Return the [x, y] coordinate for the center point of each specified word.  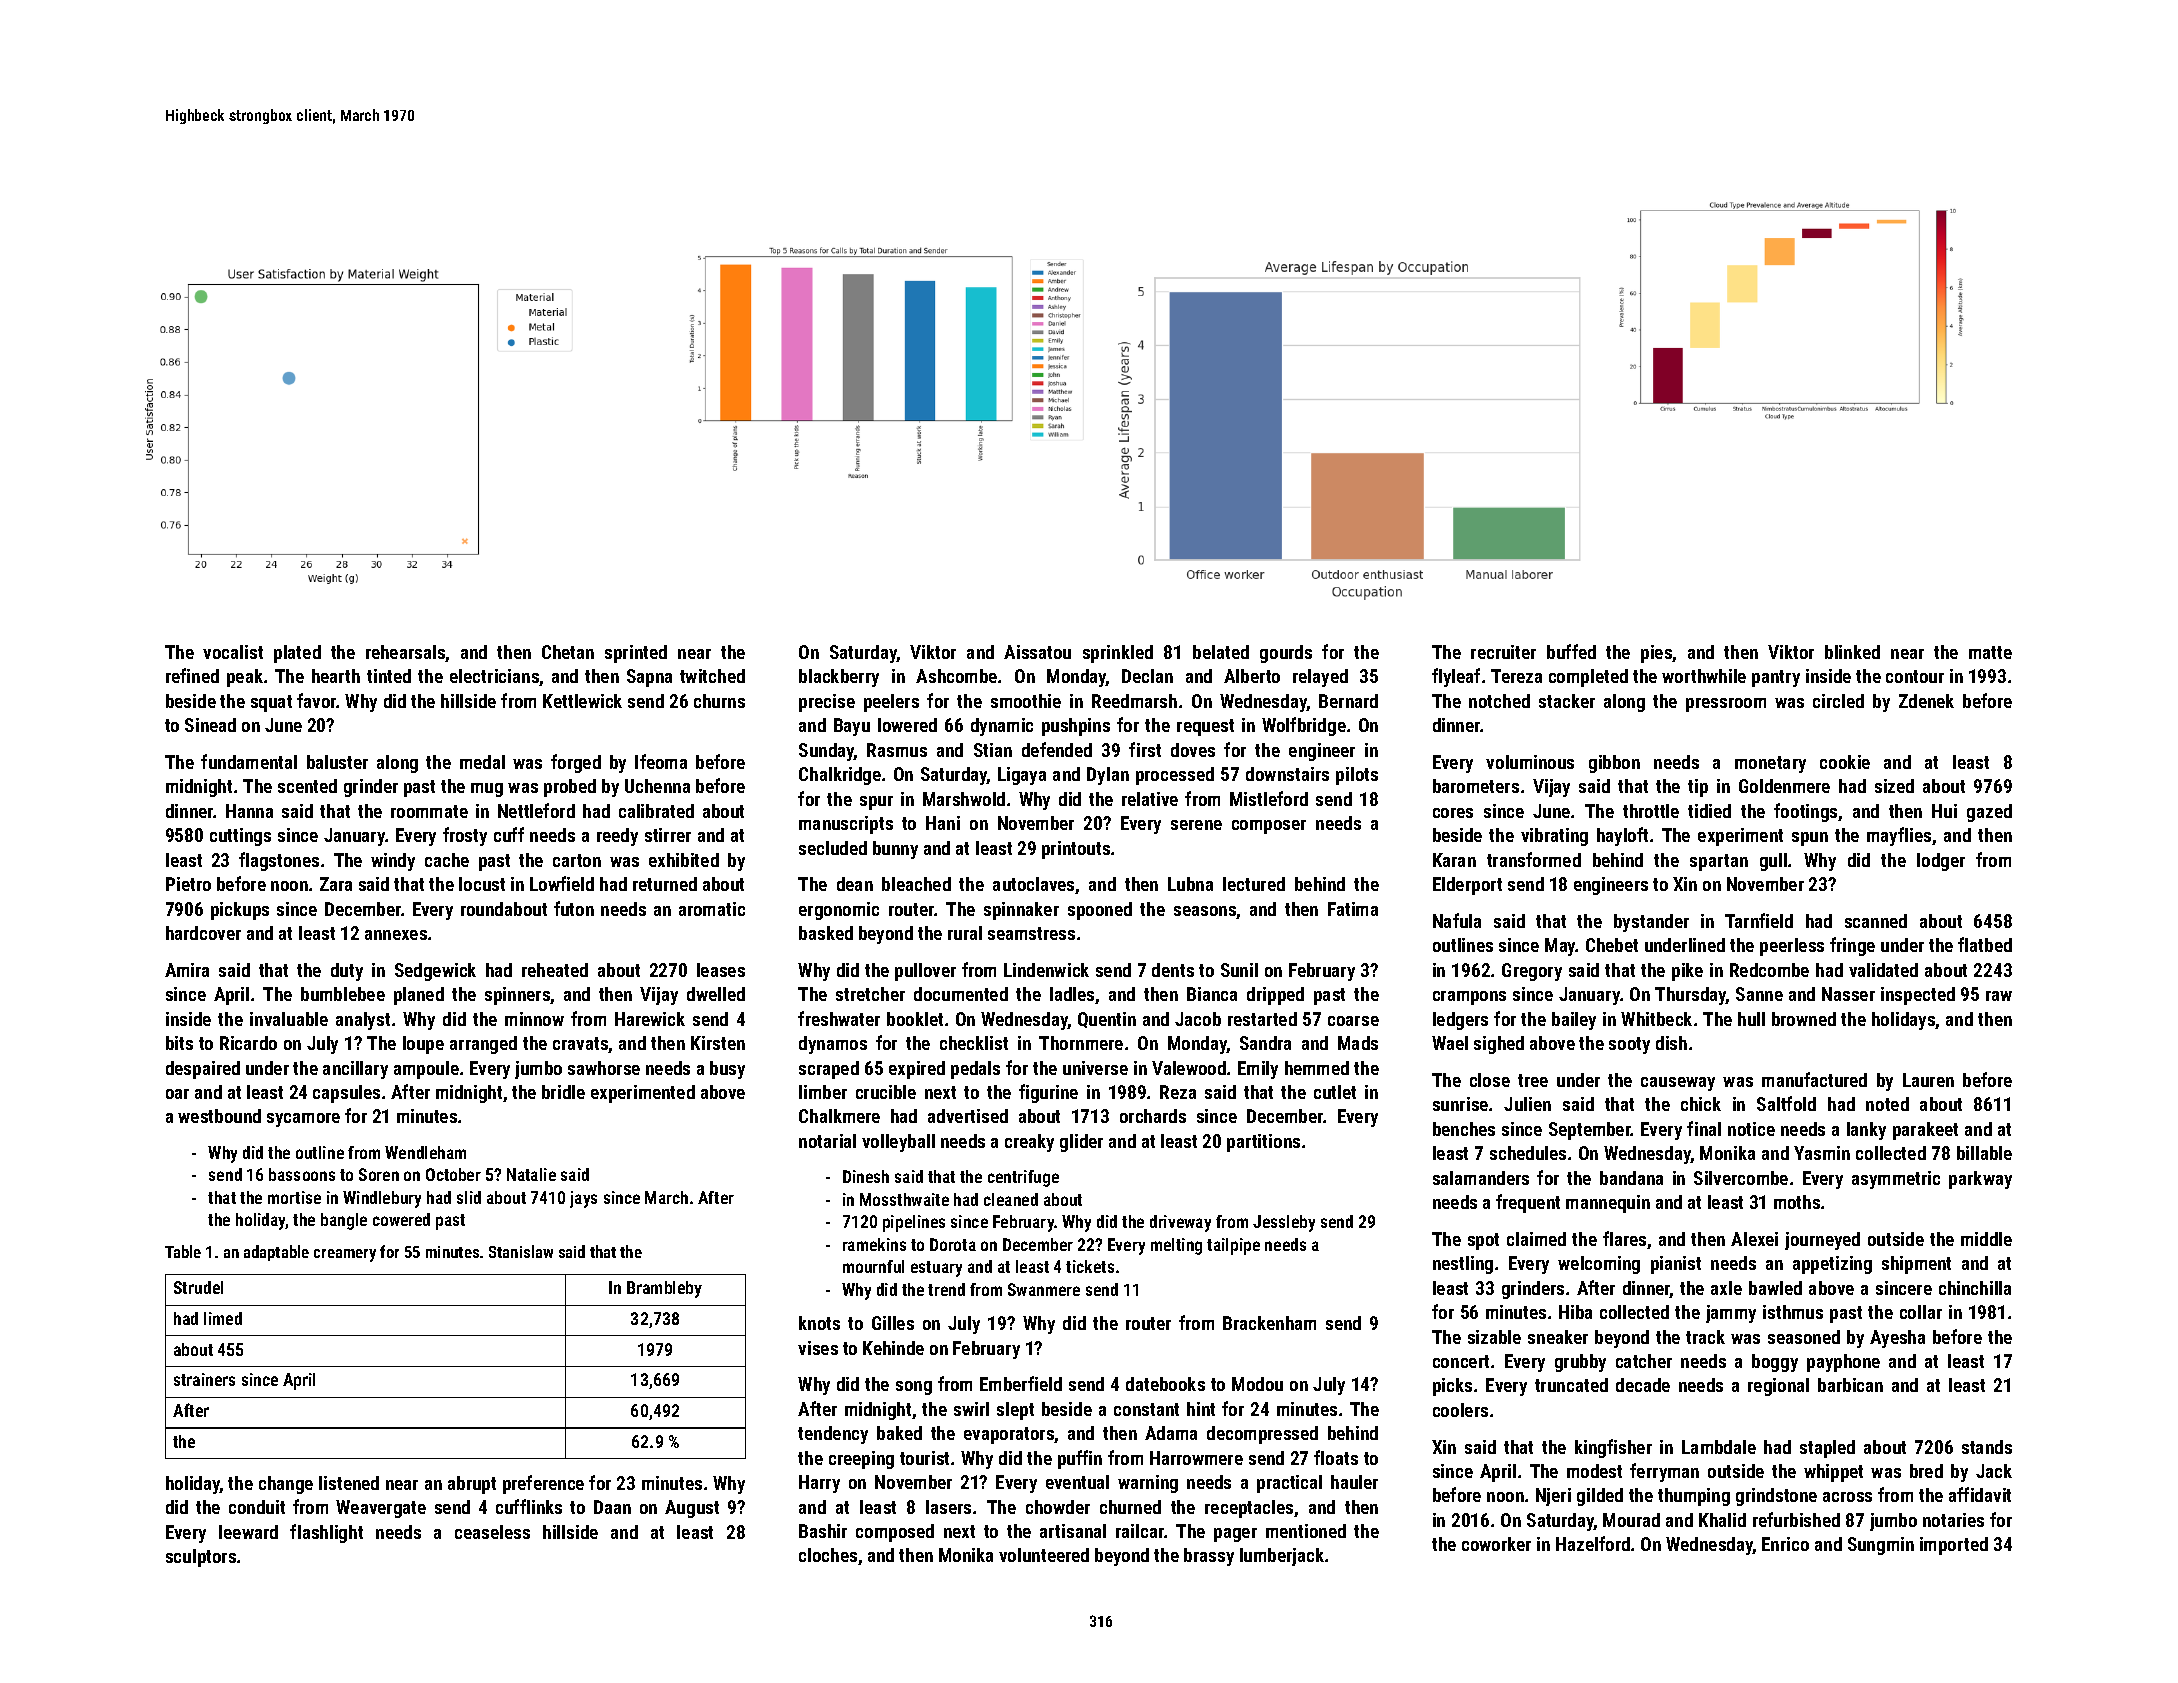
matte [1990, 652]
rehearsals [406, 653]
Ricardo [248, 1043]
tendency [833, 1435]
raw [1999, 996]
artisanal [1073, 1531]
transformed [1534, 859]
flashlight [326, 1533]
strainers [204, 1379]
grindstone [1776, 1497]
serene [1196, 825]
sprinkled [1118, 654]
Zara [336, 884]
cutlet [1335, 1092]
